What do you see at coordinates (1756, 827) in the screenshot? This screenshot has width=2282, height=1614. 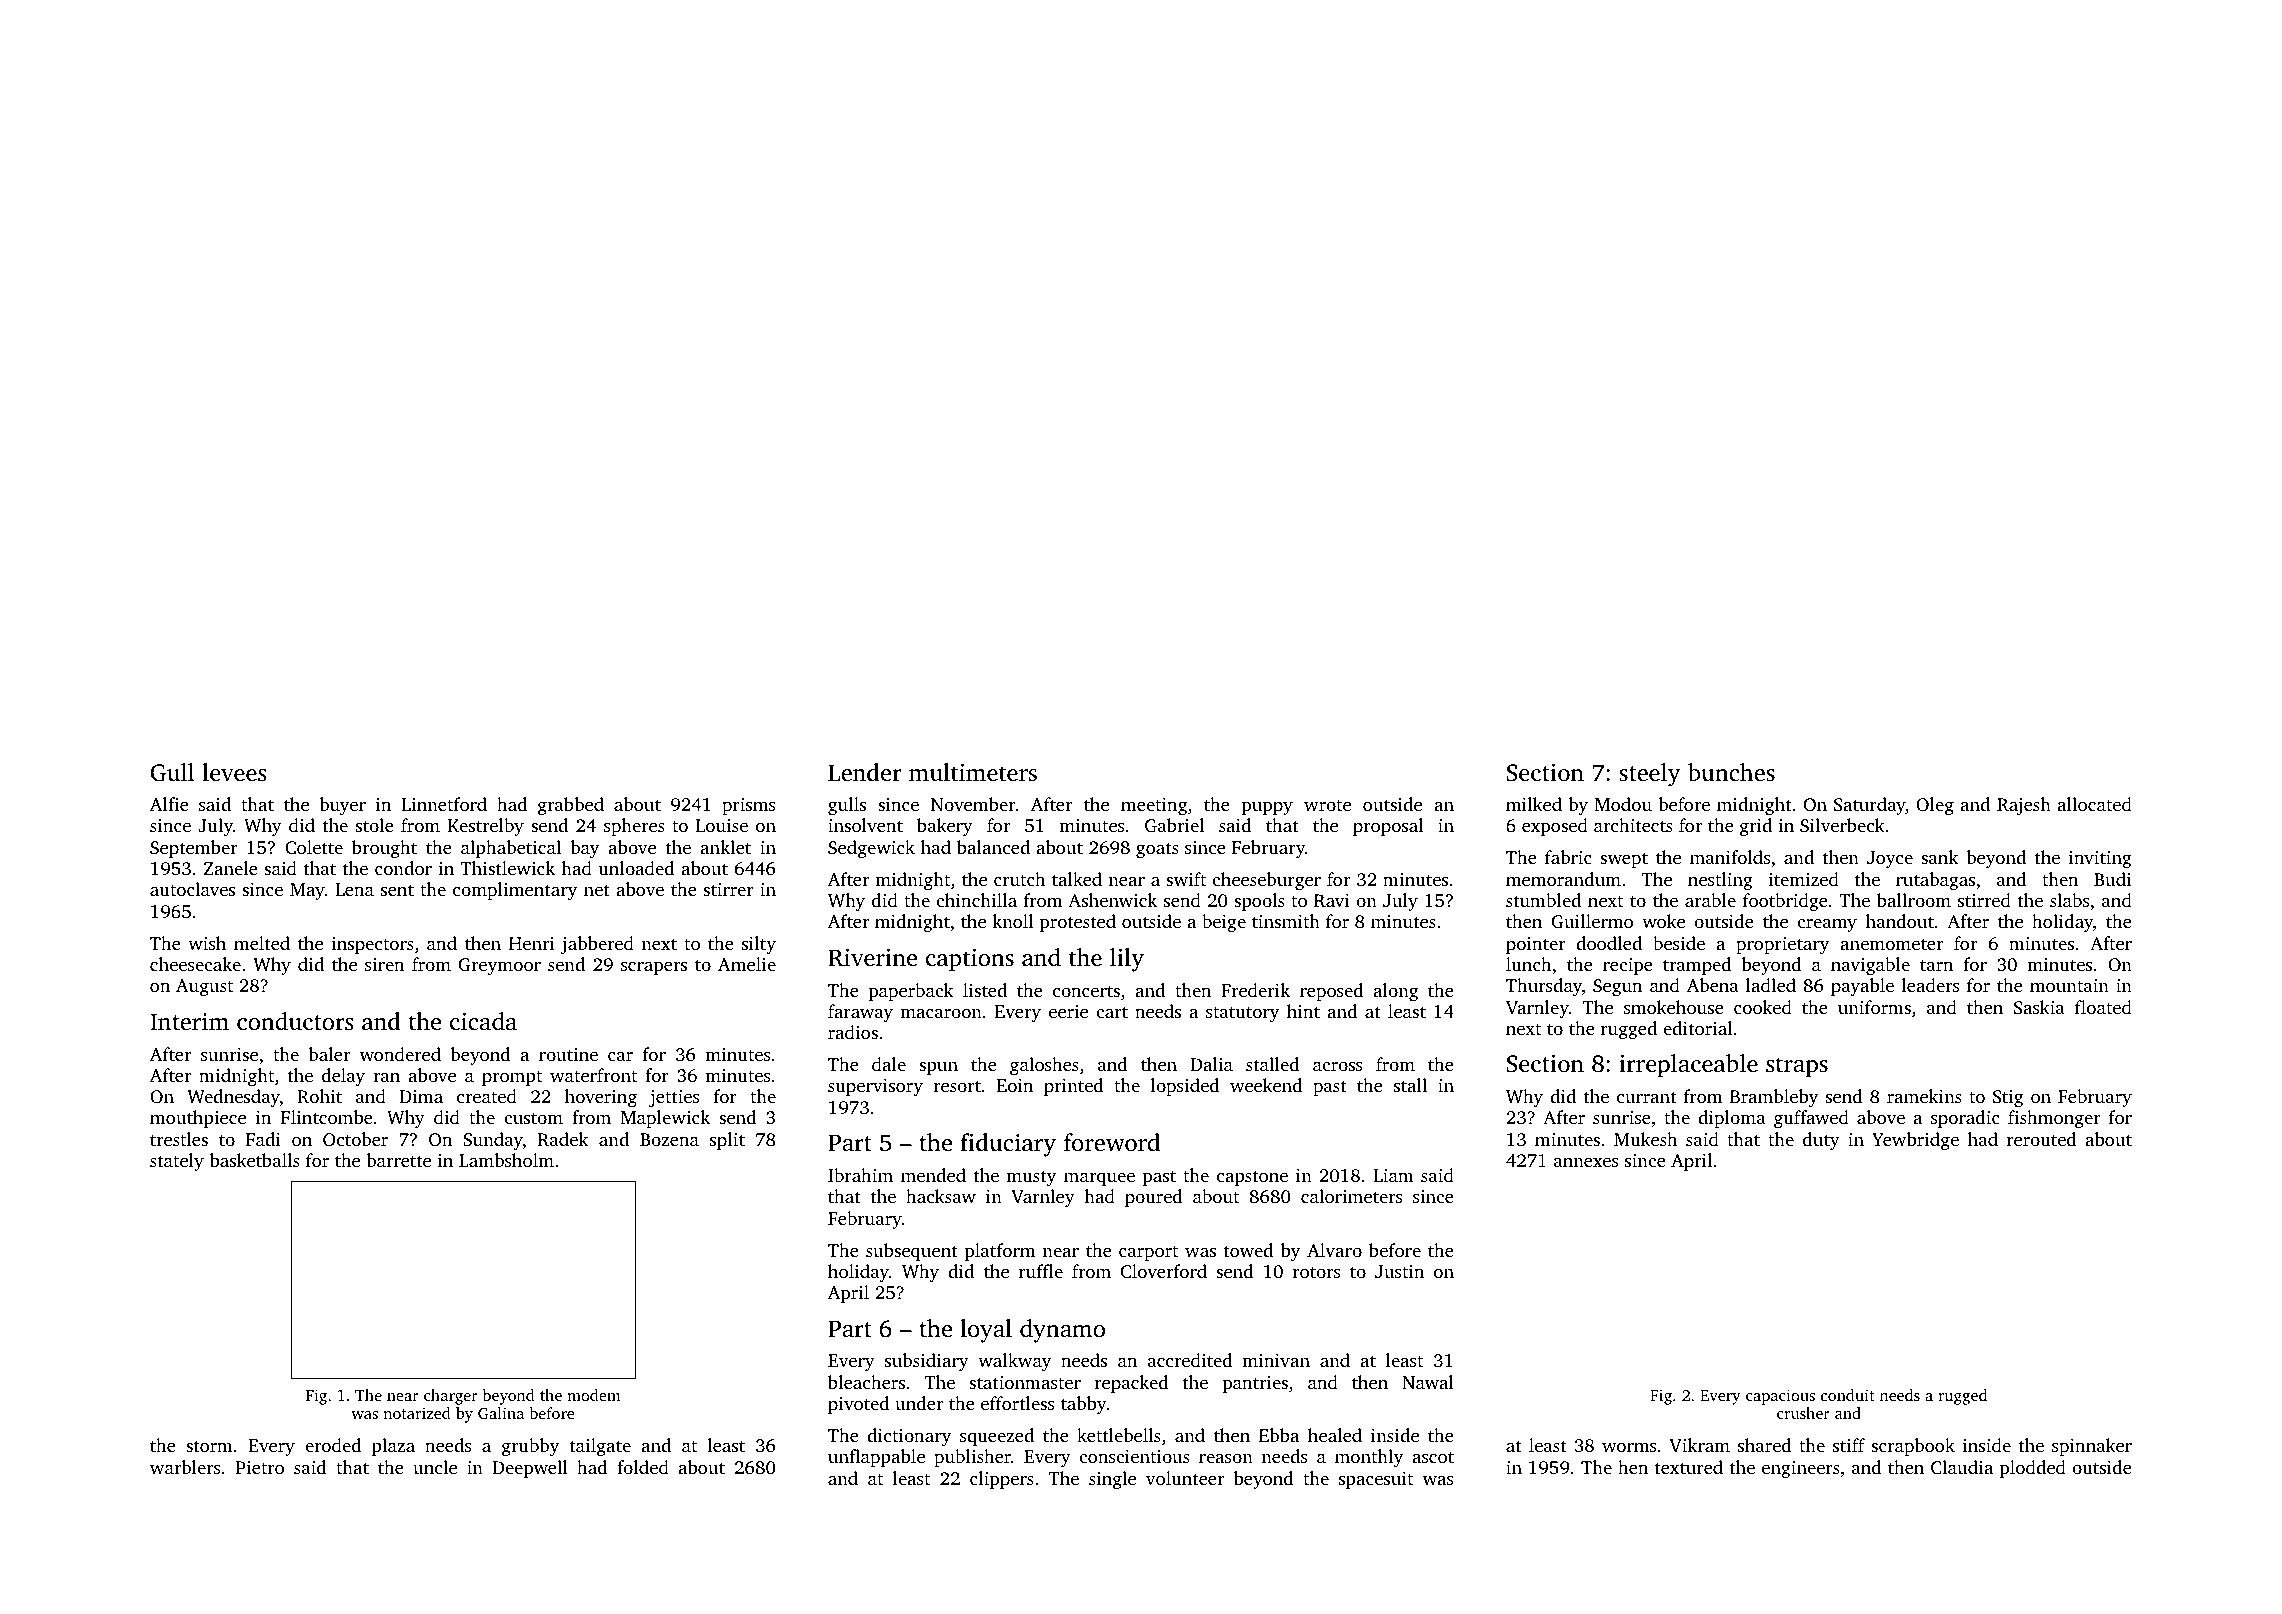 I see `grid` at bounding box center [1756, 827].
